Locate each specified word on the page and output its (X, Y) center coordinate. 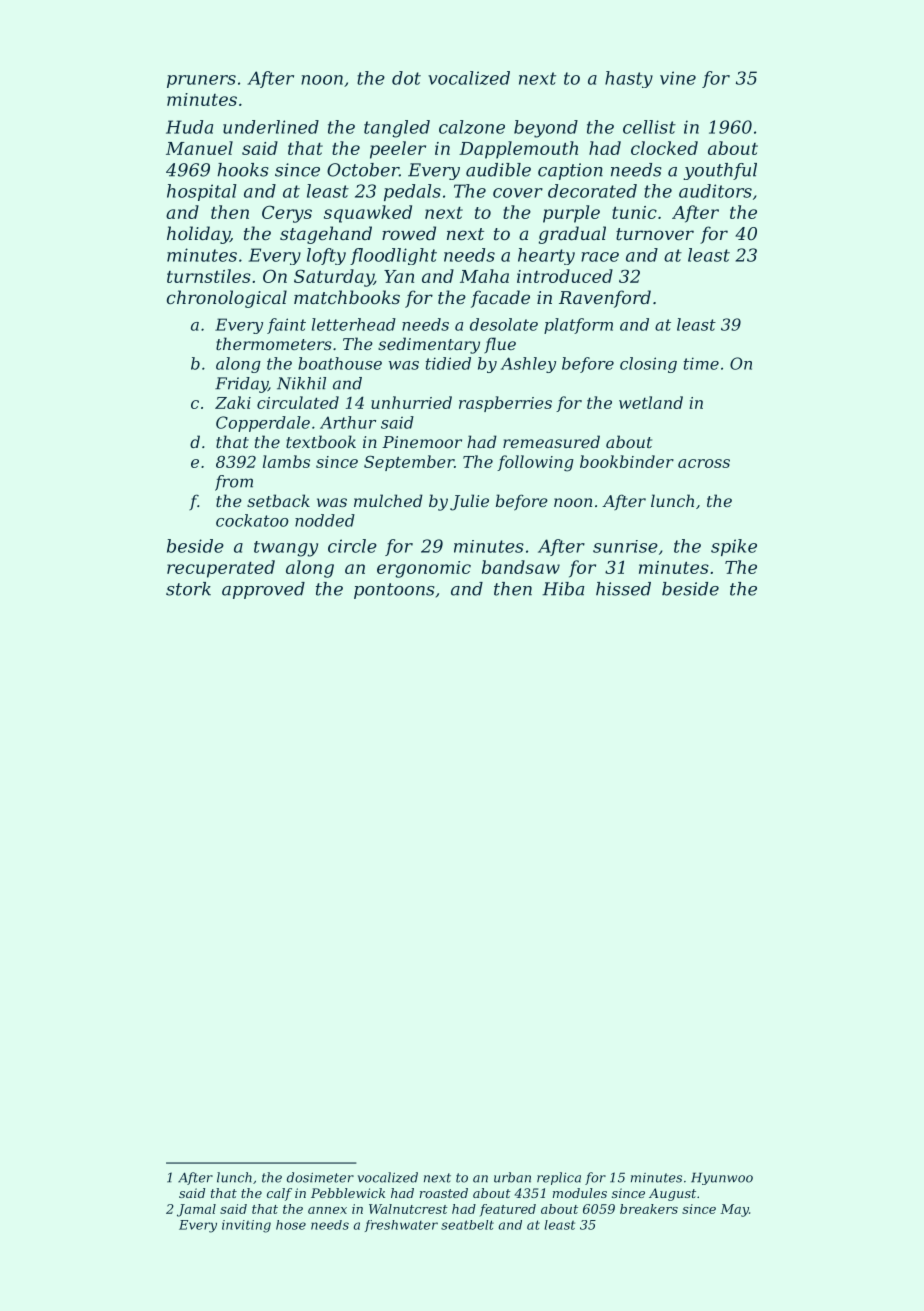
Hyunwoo (722, 1178)
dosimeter (320, 1177)
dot (406, 78)
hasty (629, 79)
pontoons (394, 591)
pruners (201, 81)
